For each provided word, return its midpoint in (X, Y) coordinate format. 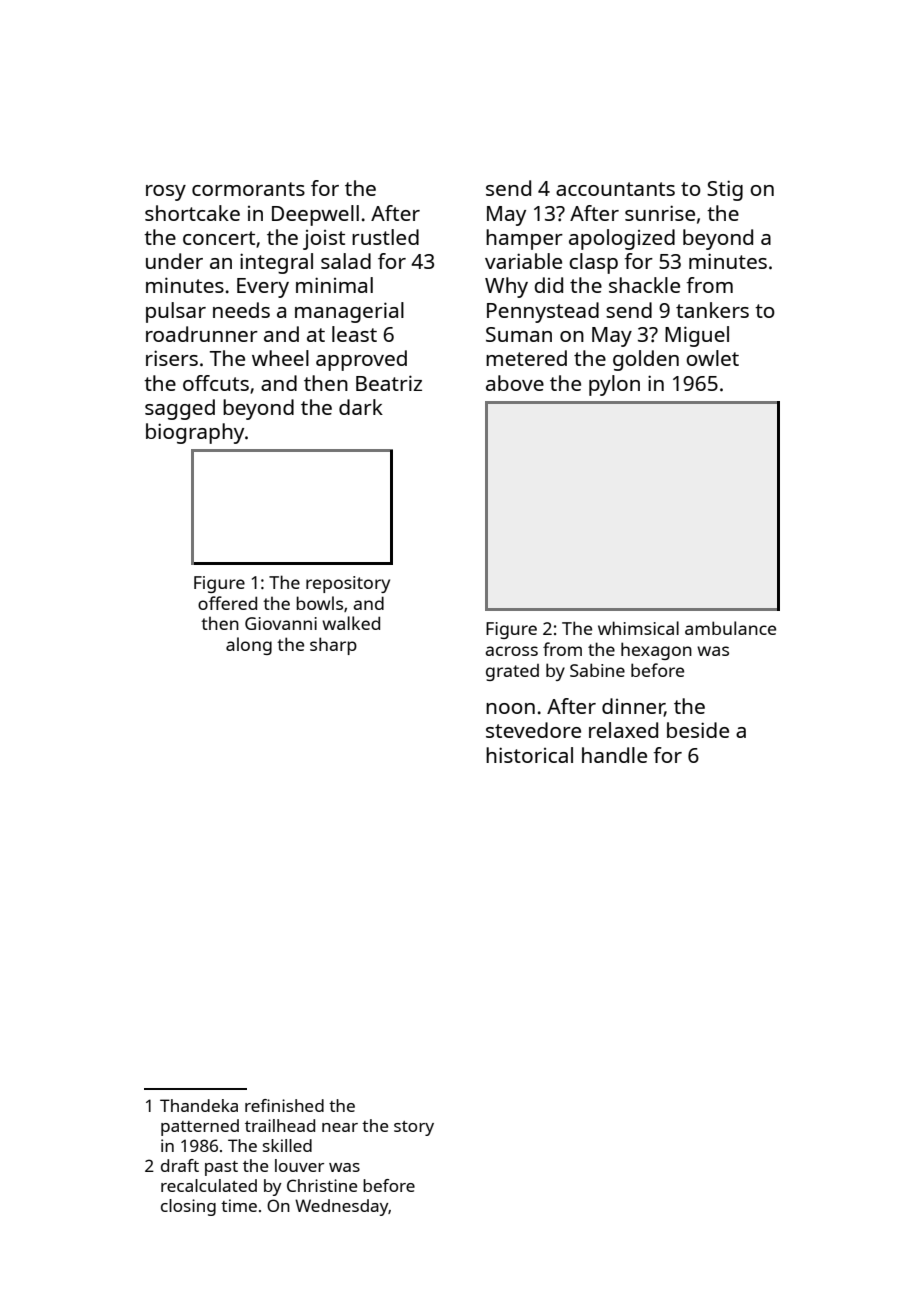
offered (227, 603)
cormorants (248, 189)
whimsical (638, 628)
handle (614, 755)
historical (529, 755)
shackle (644, 285)
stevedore (533, 730)
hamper (524, 239)
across (511, 651)
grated (512, 672)
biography (195, 433)
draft (180, 1165)
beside (698, 730)
